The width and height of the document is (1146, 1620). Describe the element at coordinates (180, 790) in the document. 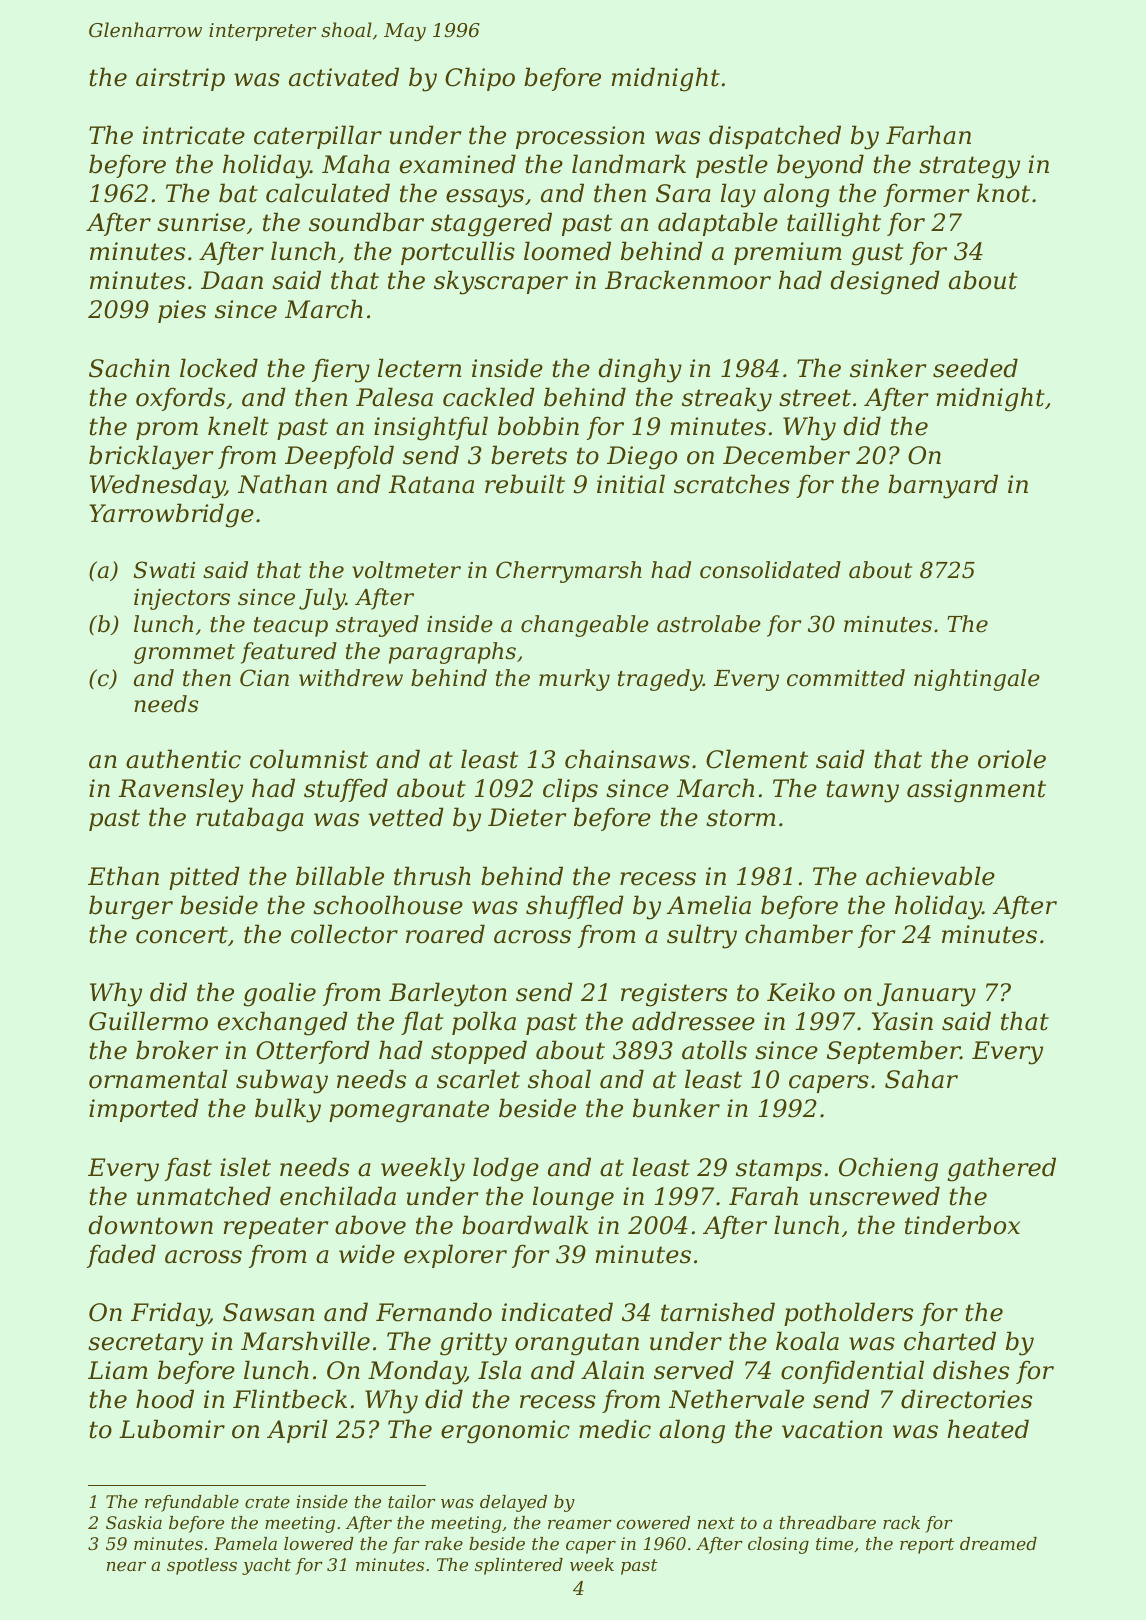

I see `Ravensley` at that location.
